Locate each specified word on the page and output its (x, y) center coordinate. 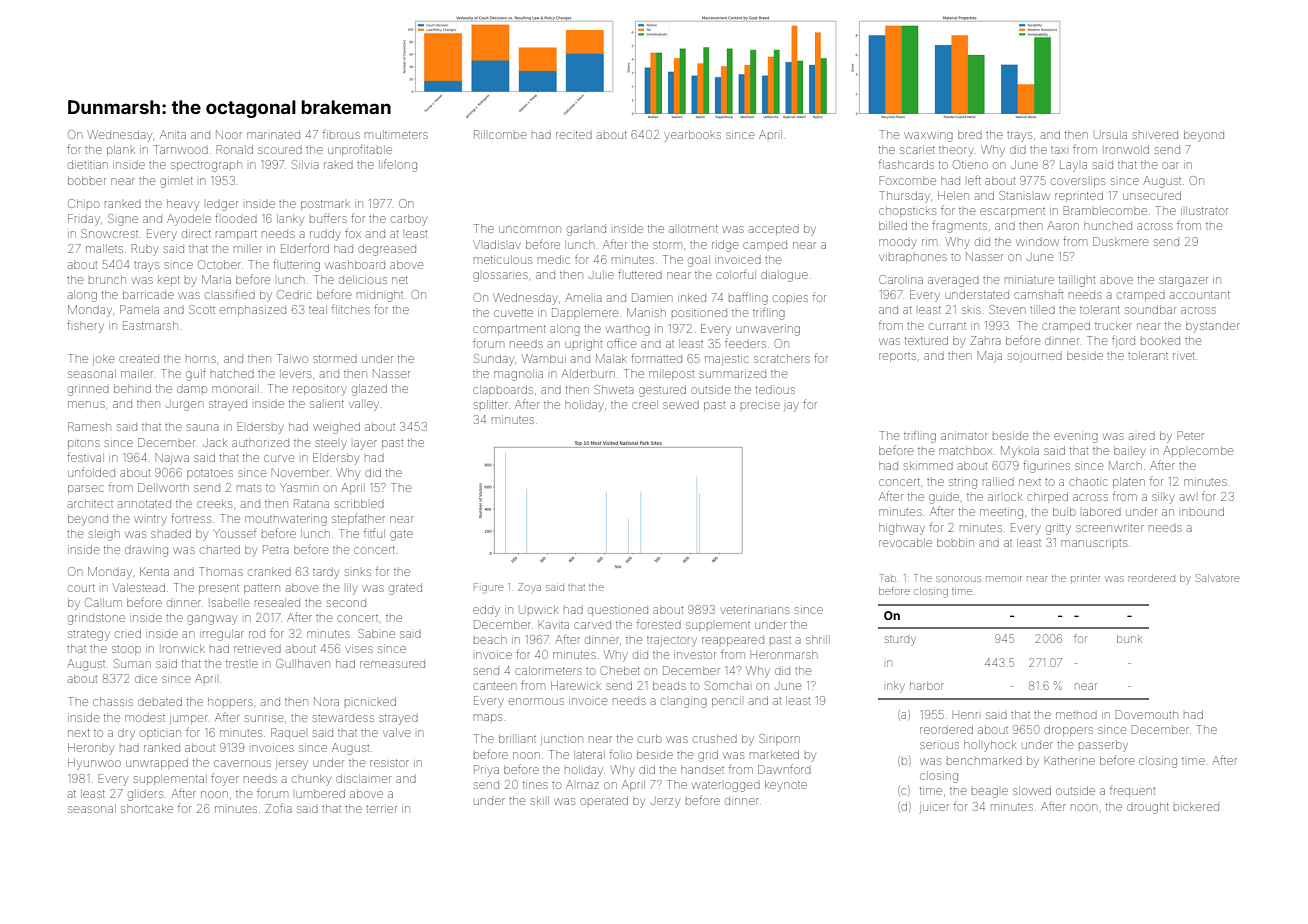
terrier (381, 809)
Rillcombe (500, 134)
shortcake (147, 808)
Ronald (235, 149)
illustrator (1204, 210)
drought (1148, 808)
